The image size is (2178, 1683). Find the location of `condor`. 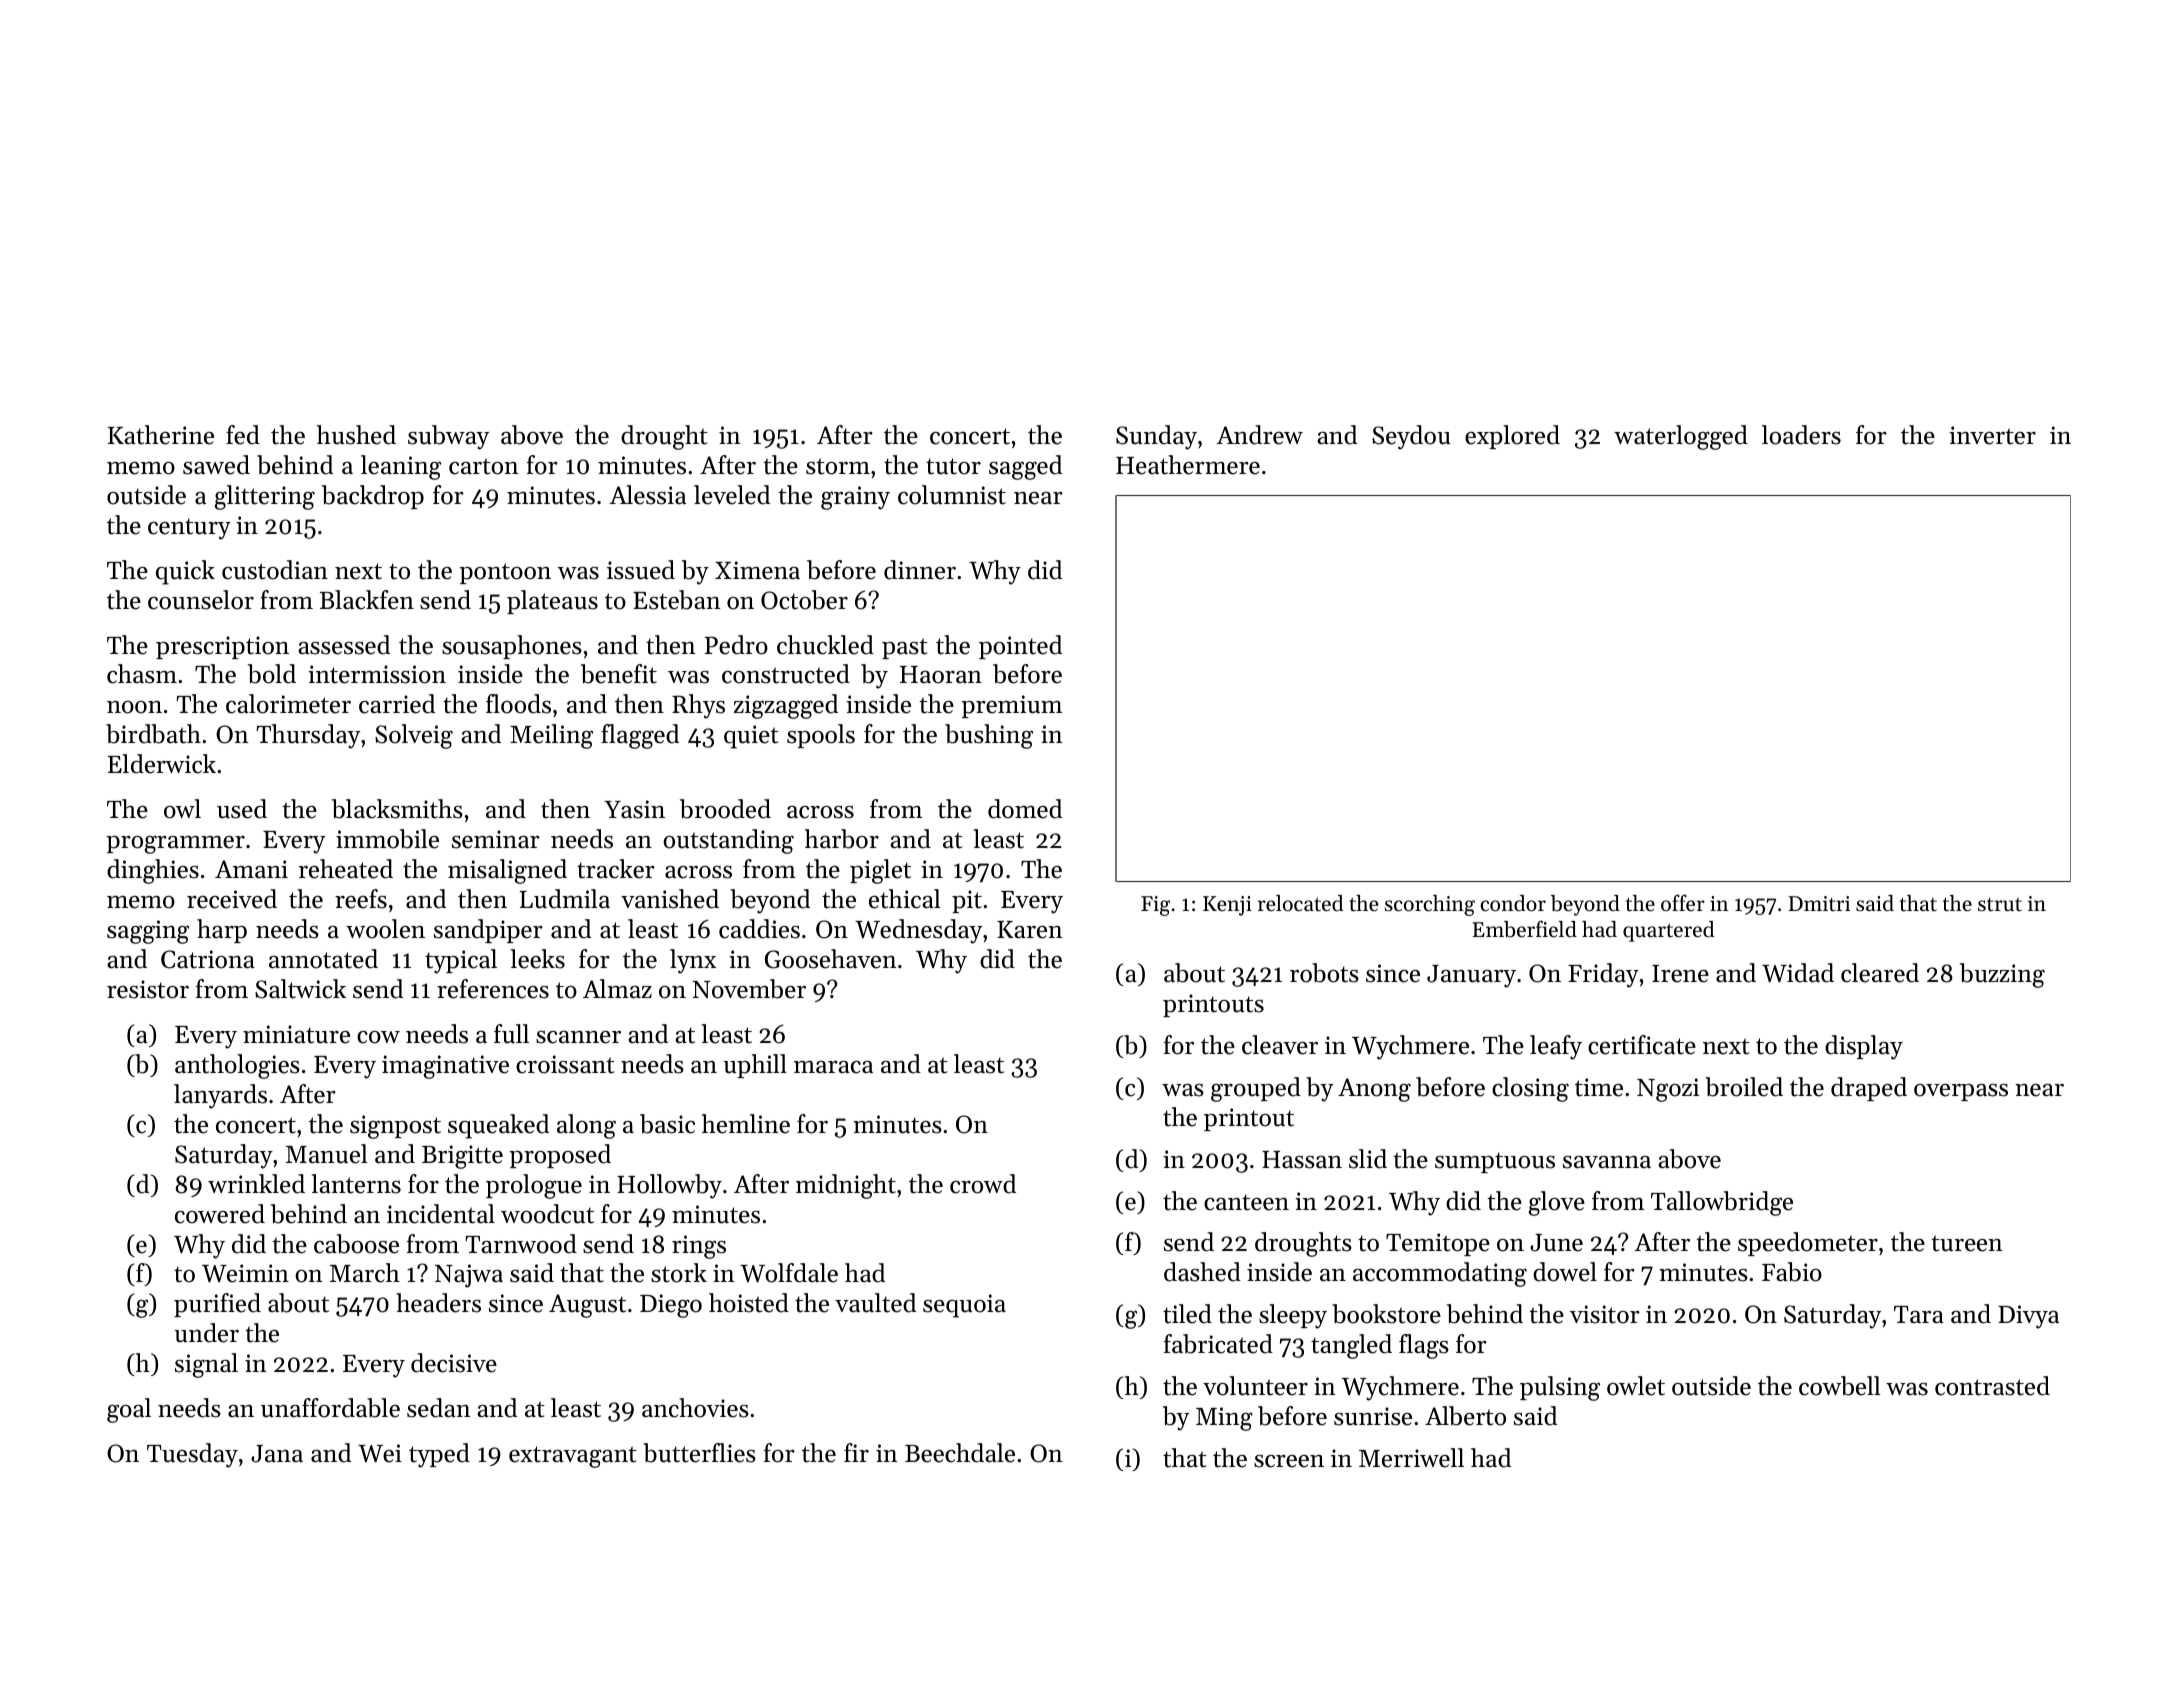

condor is located at coordinates (1513, 903).
